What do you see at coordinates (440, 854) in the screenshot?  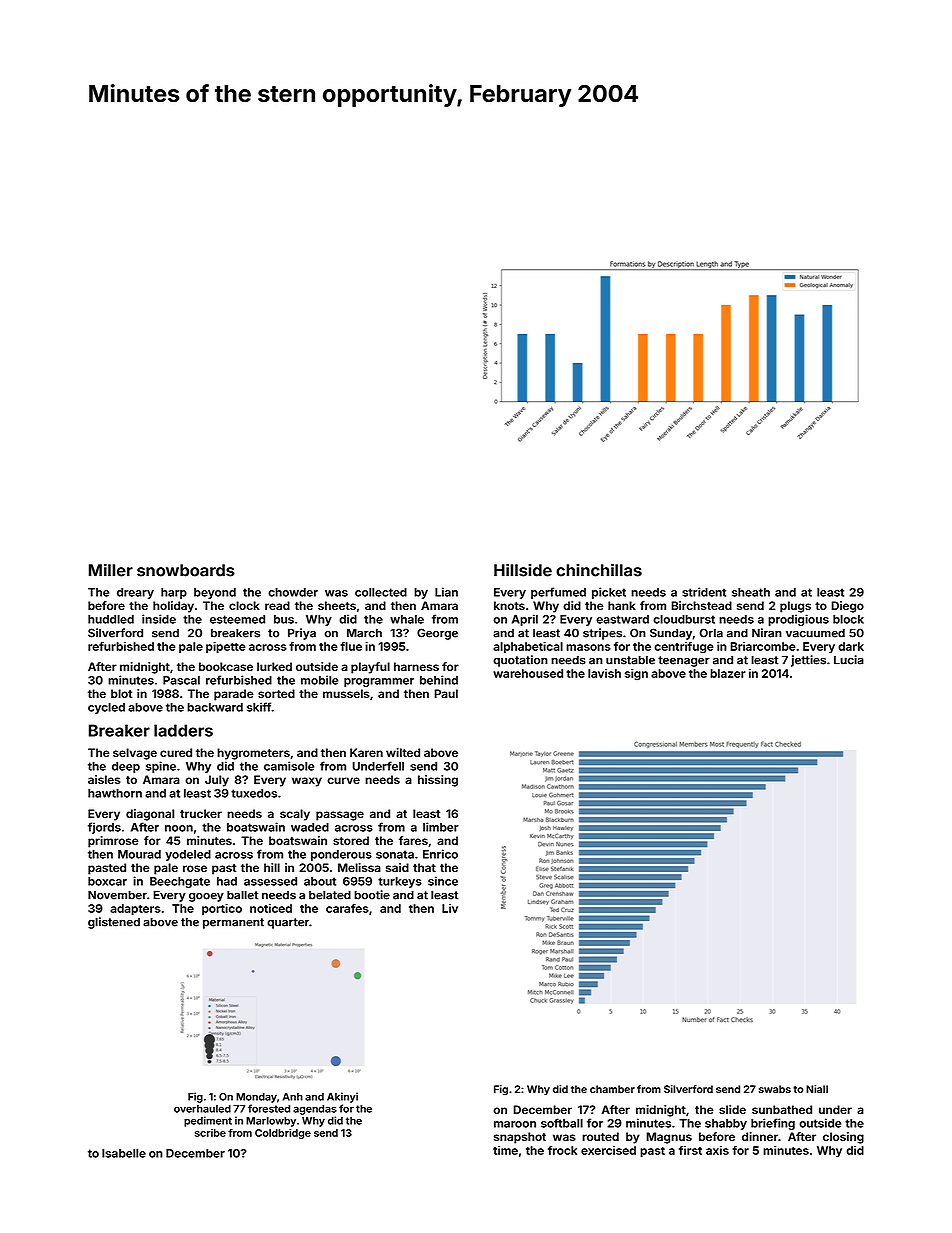 I see `Enrico` at bounding box center [440, 854].
